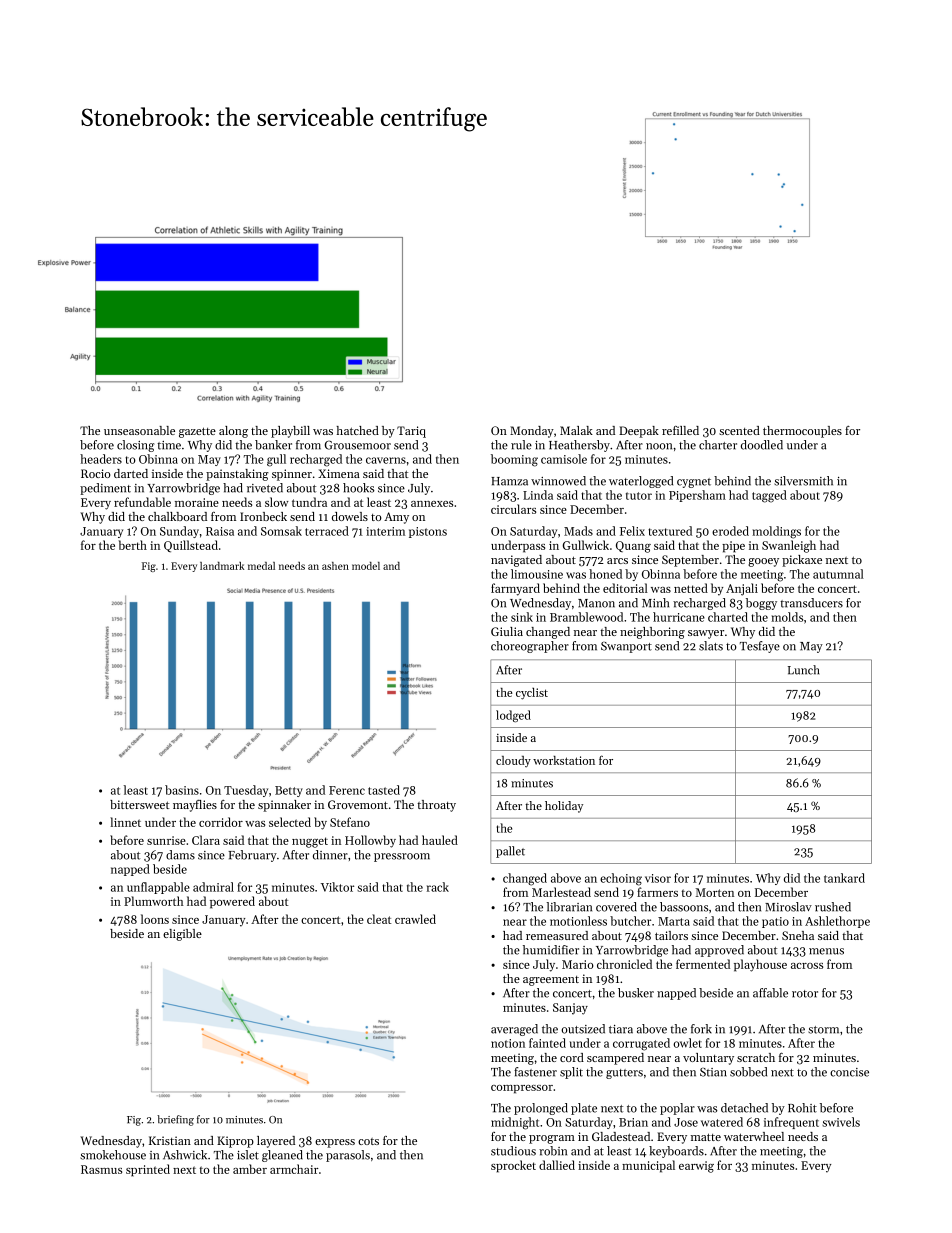  What do you see at coordinates (370, 841) in the screenshot?
I see `Hollowby` at bounding box center [370, 841].
